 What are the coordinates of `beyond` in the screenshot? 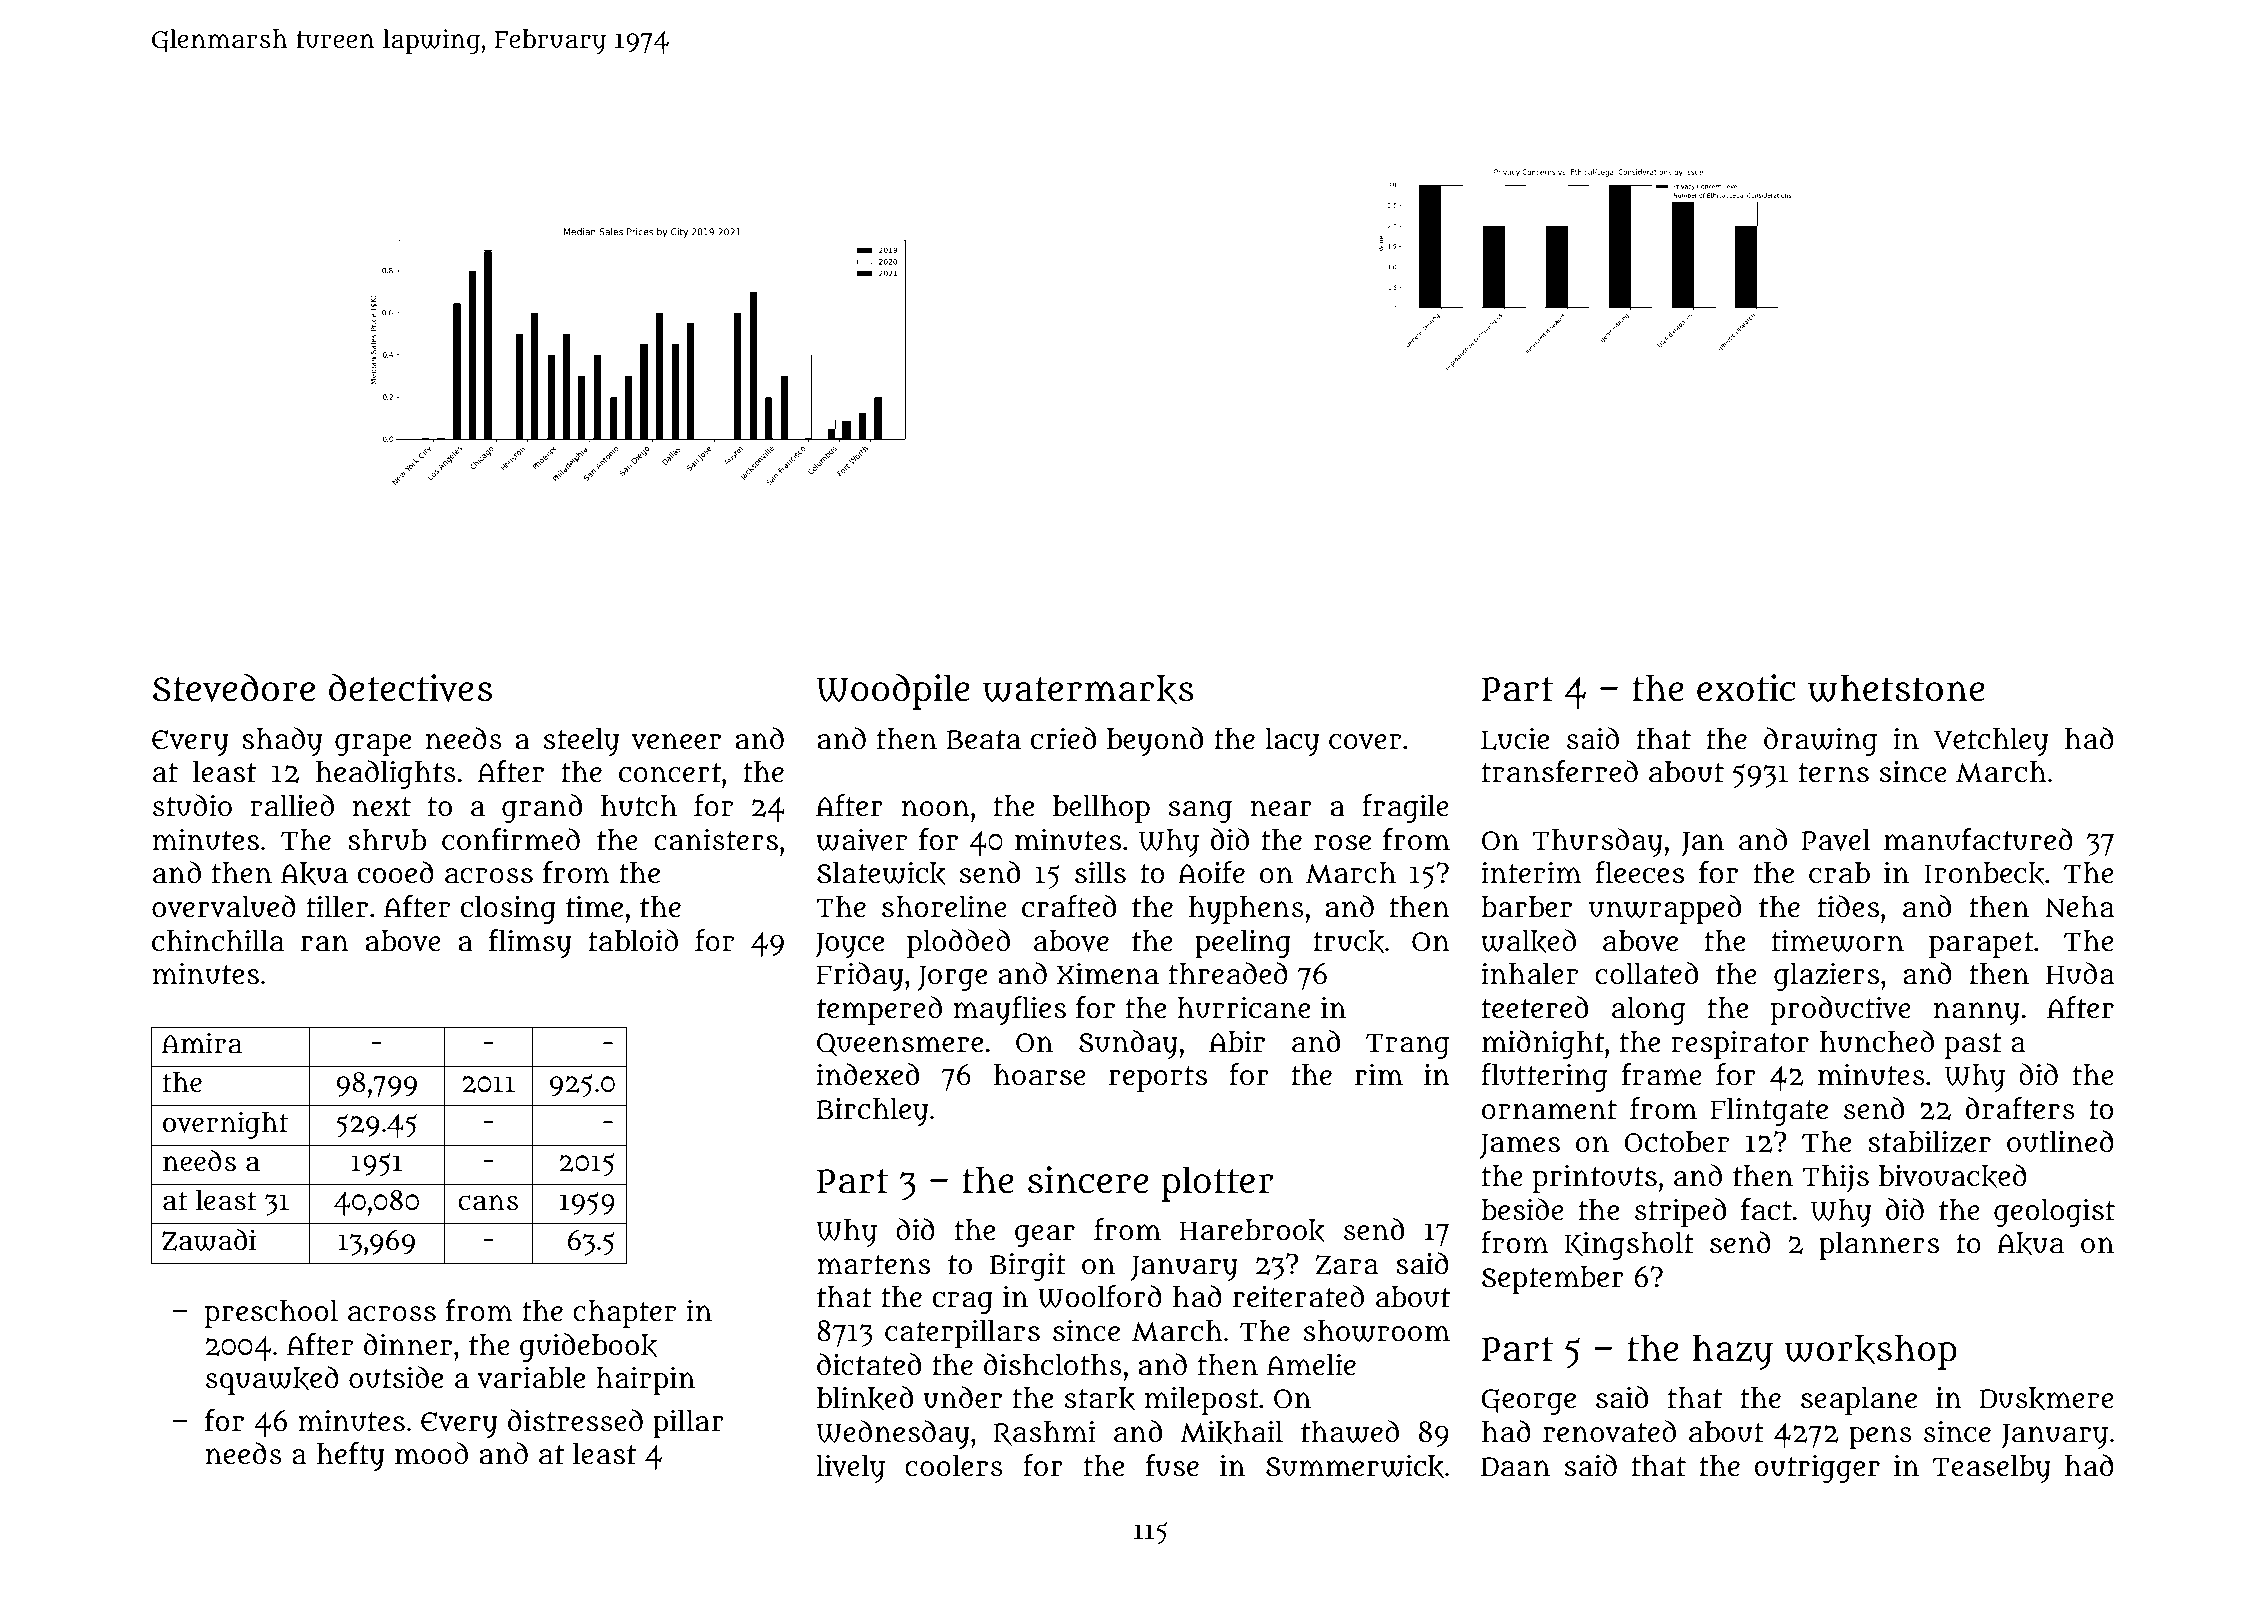 It's located at (1155, 741).
